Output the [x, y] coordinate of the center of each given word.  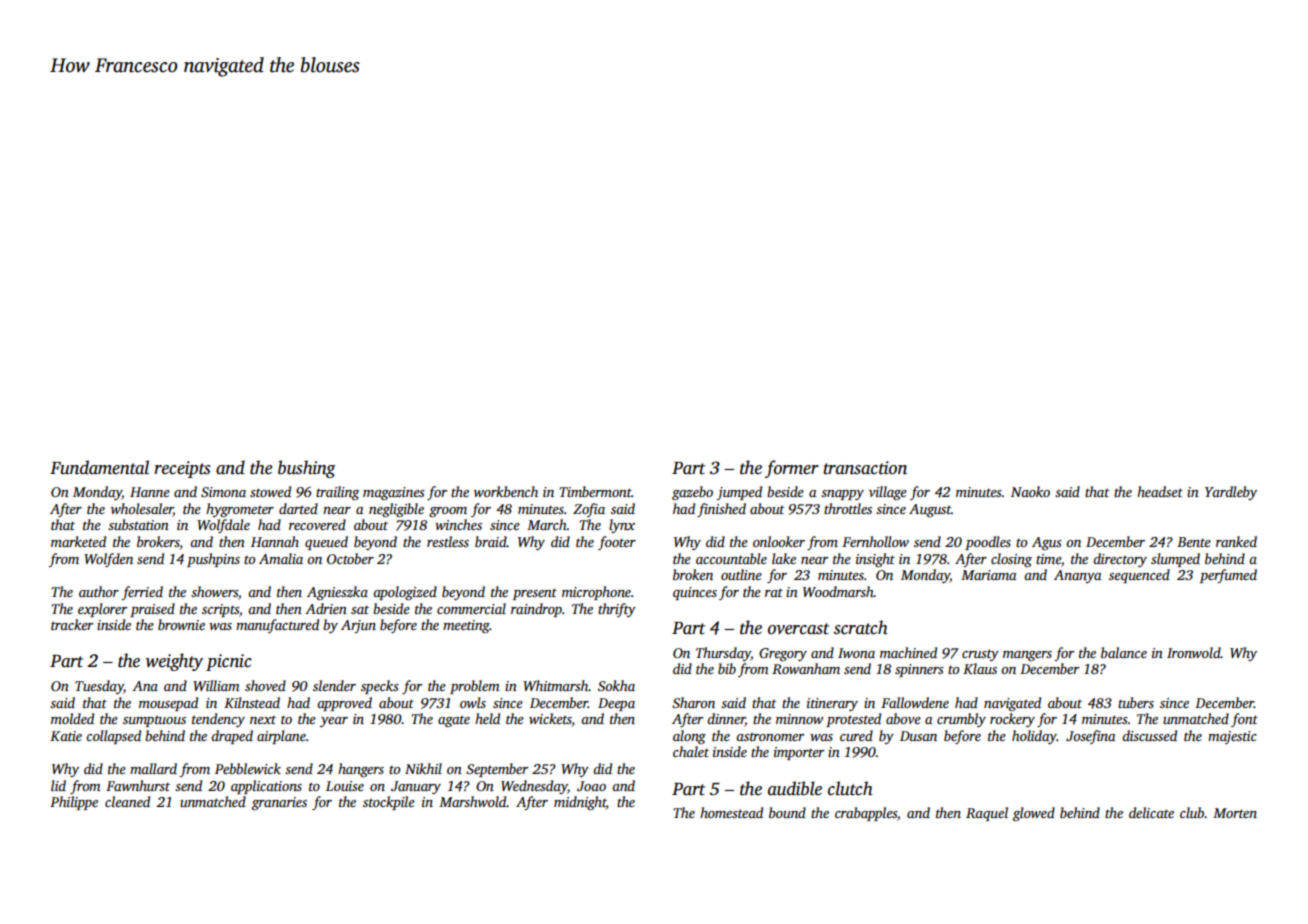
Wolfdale [223, 526]
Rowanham [806, 668]
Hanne [150, 492]
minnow [799, 719]
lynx [622, 526]
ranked [1236, 541]
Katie [66, 736]
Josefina [1091, 737]
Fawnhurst [138, 785]
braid [491, 541]
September [497, 770]
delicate [1151, 812]
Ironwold [1194, 652]
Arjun [358, 626]
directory [1120, 560]
